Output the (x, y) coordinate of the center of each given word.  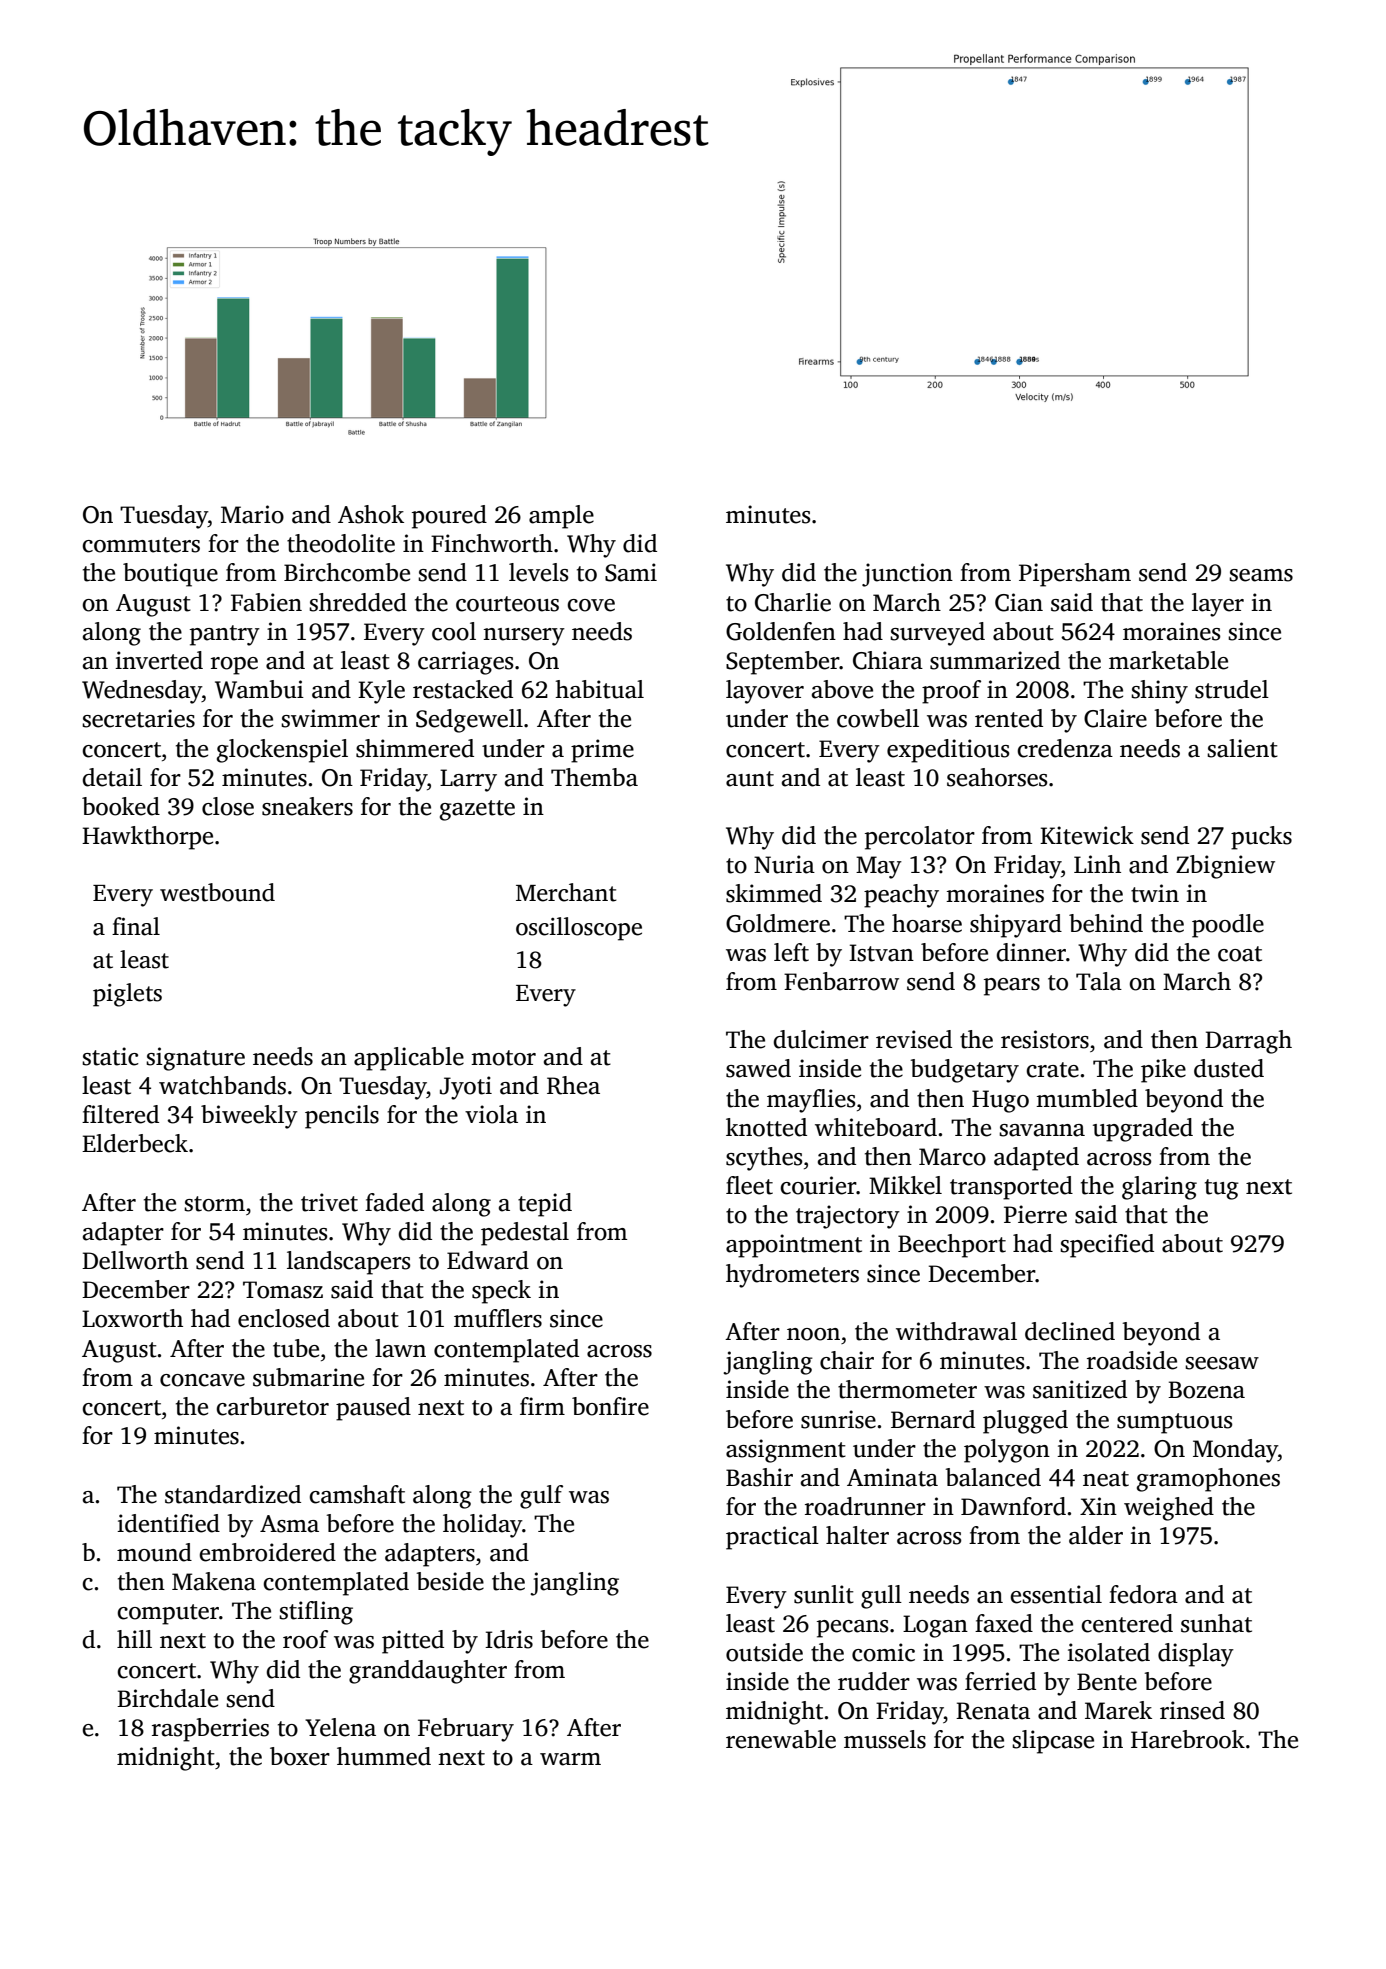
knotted (766, 1127)
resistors (1045, 1039)
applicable (409, 1059)
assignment (786, 1451)
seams (1261, 575)
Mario (252, 514)
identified (168, 1523)
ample (561, 517)
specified (1107, 1246)
